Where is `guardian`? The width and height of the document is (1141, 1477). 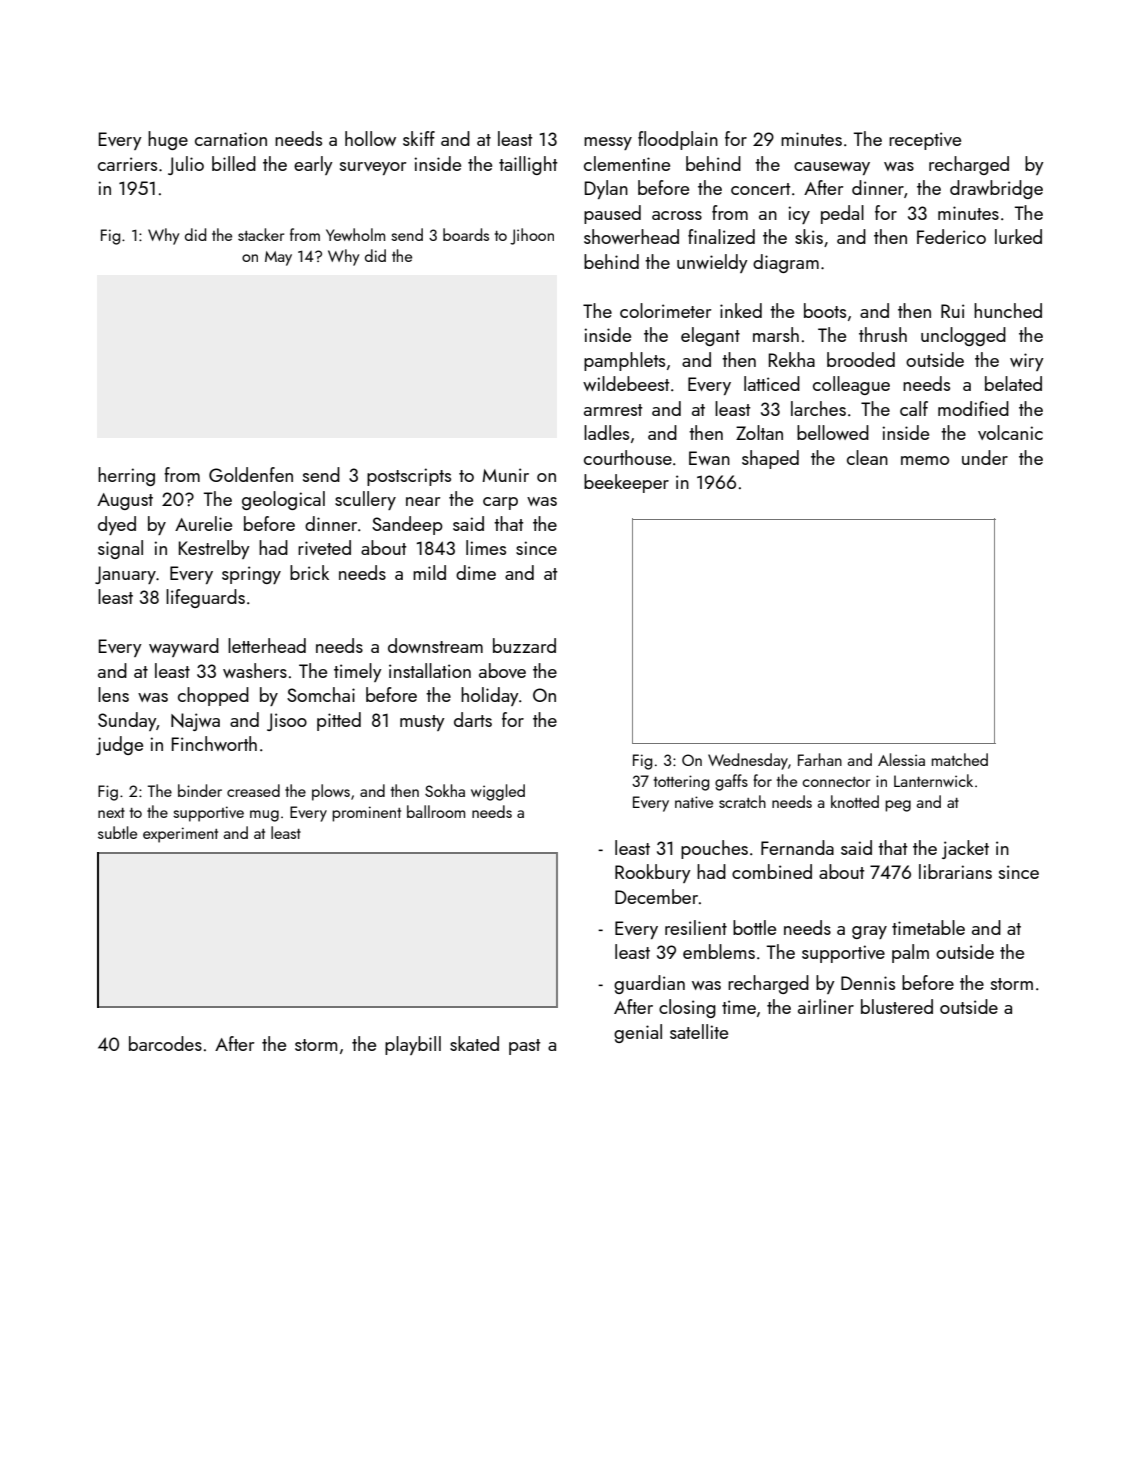
guardian is located at coordinates (649, 984).
